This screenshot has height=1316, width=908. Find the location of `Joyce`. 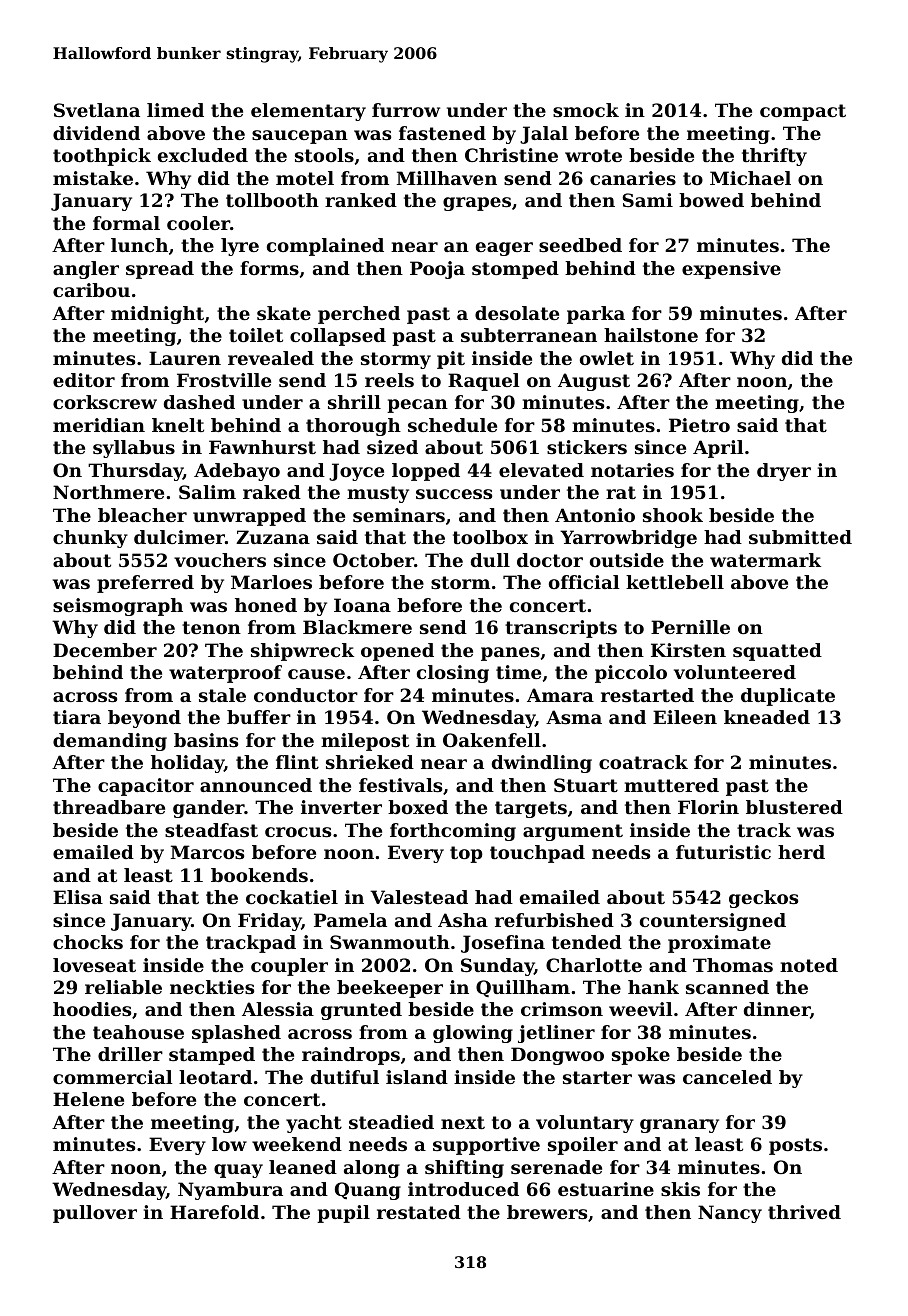

Joyce is located at coordinates (356, 472).
